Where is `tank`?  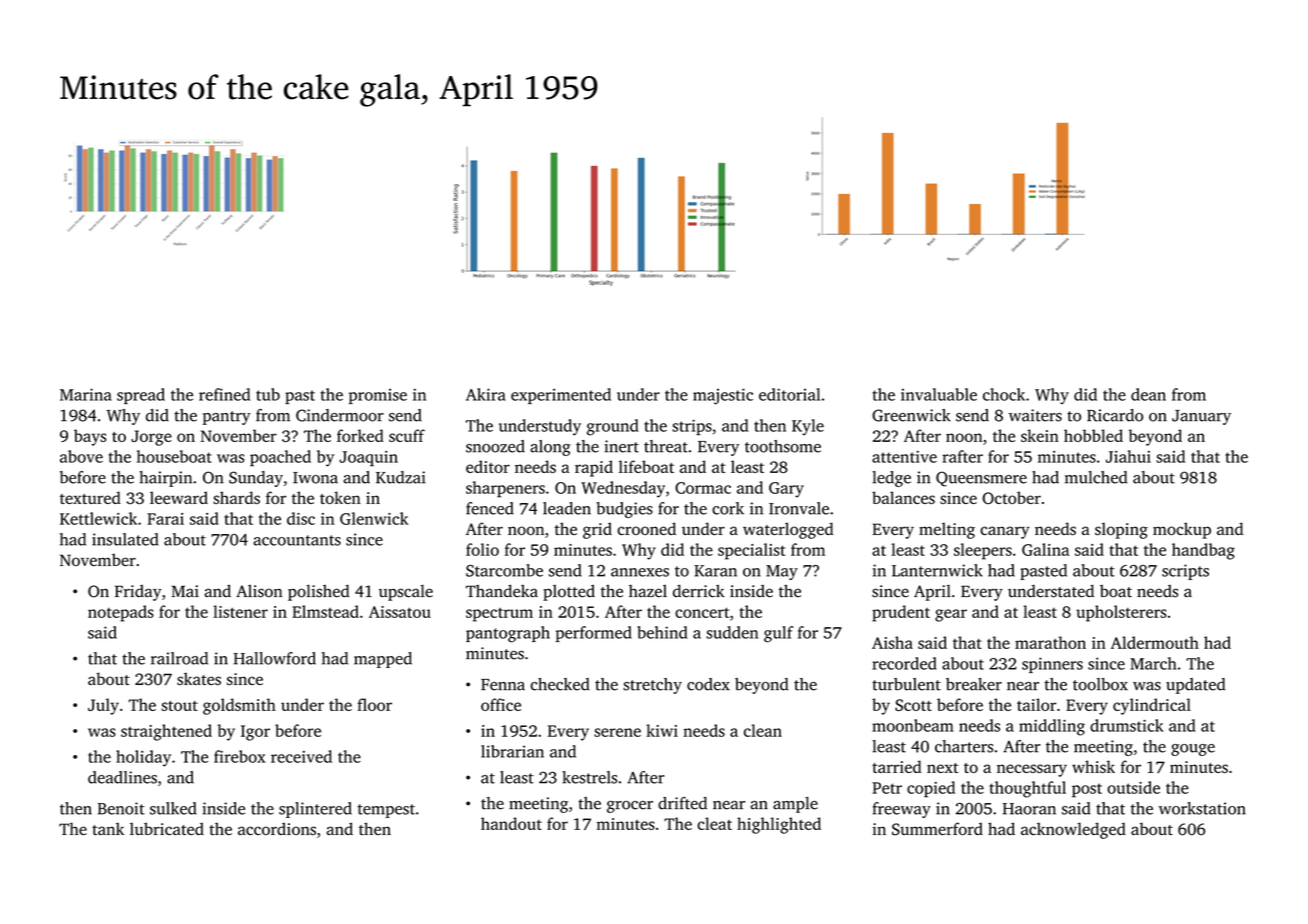
tank is located at coordinates (108, 829).
